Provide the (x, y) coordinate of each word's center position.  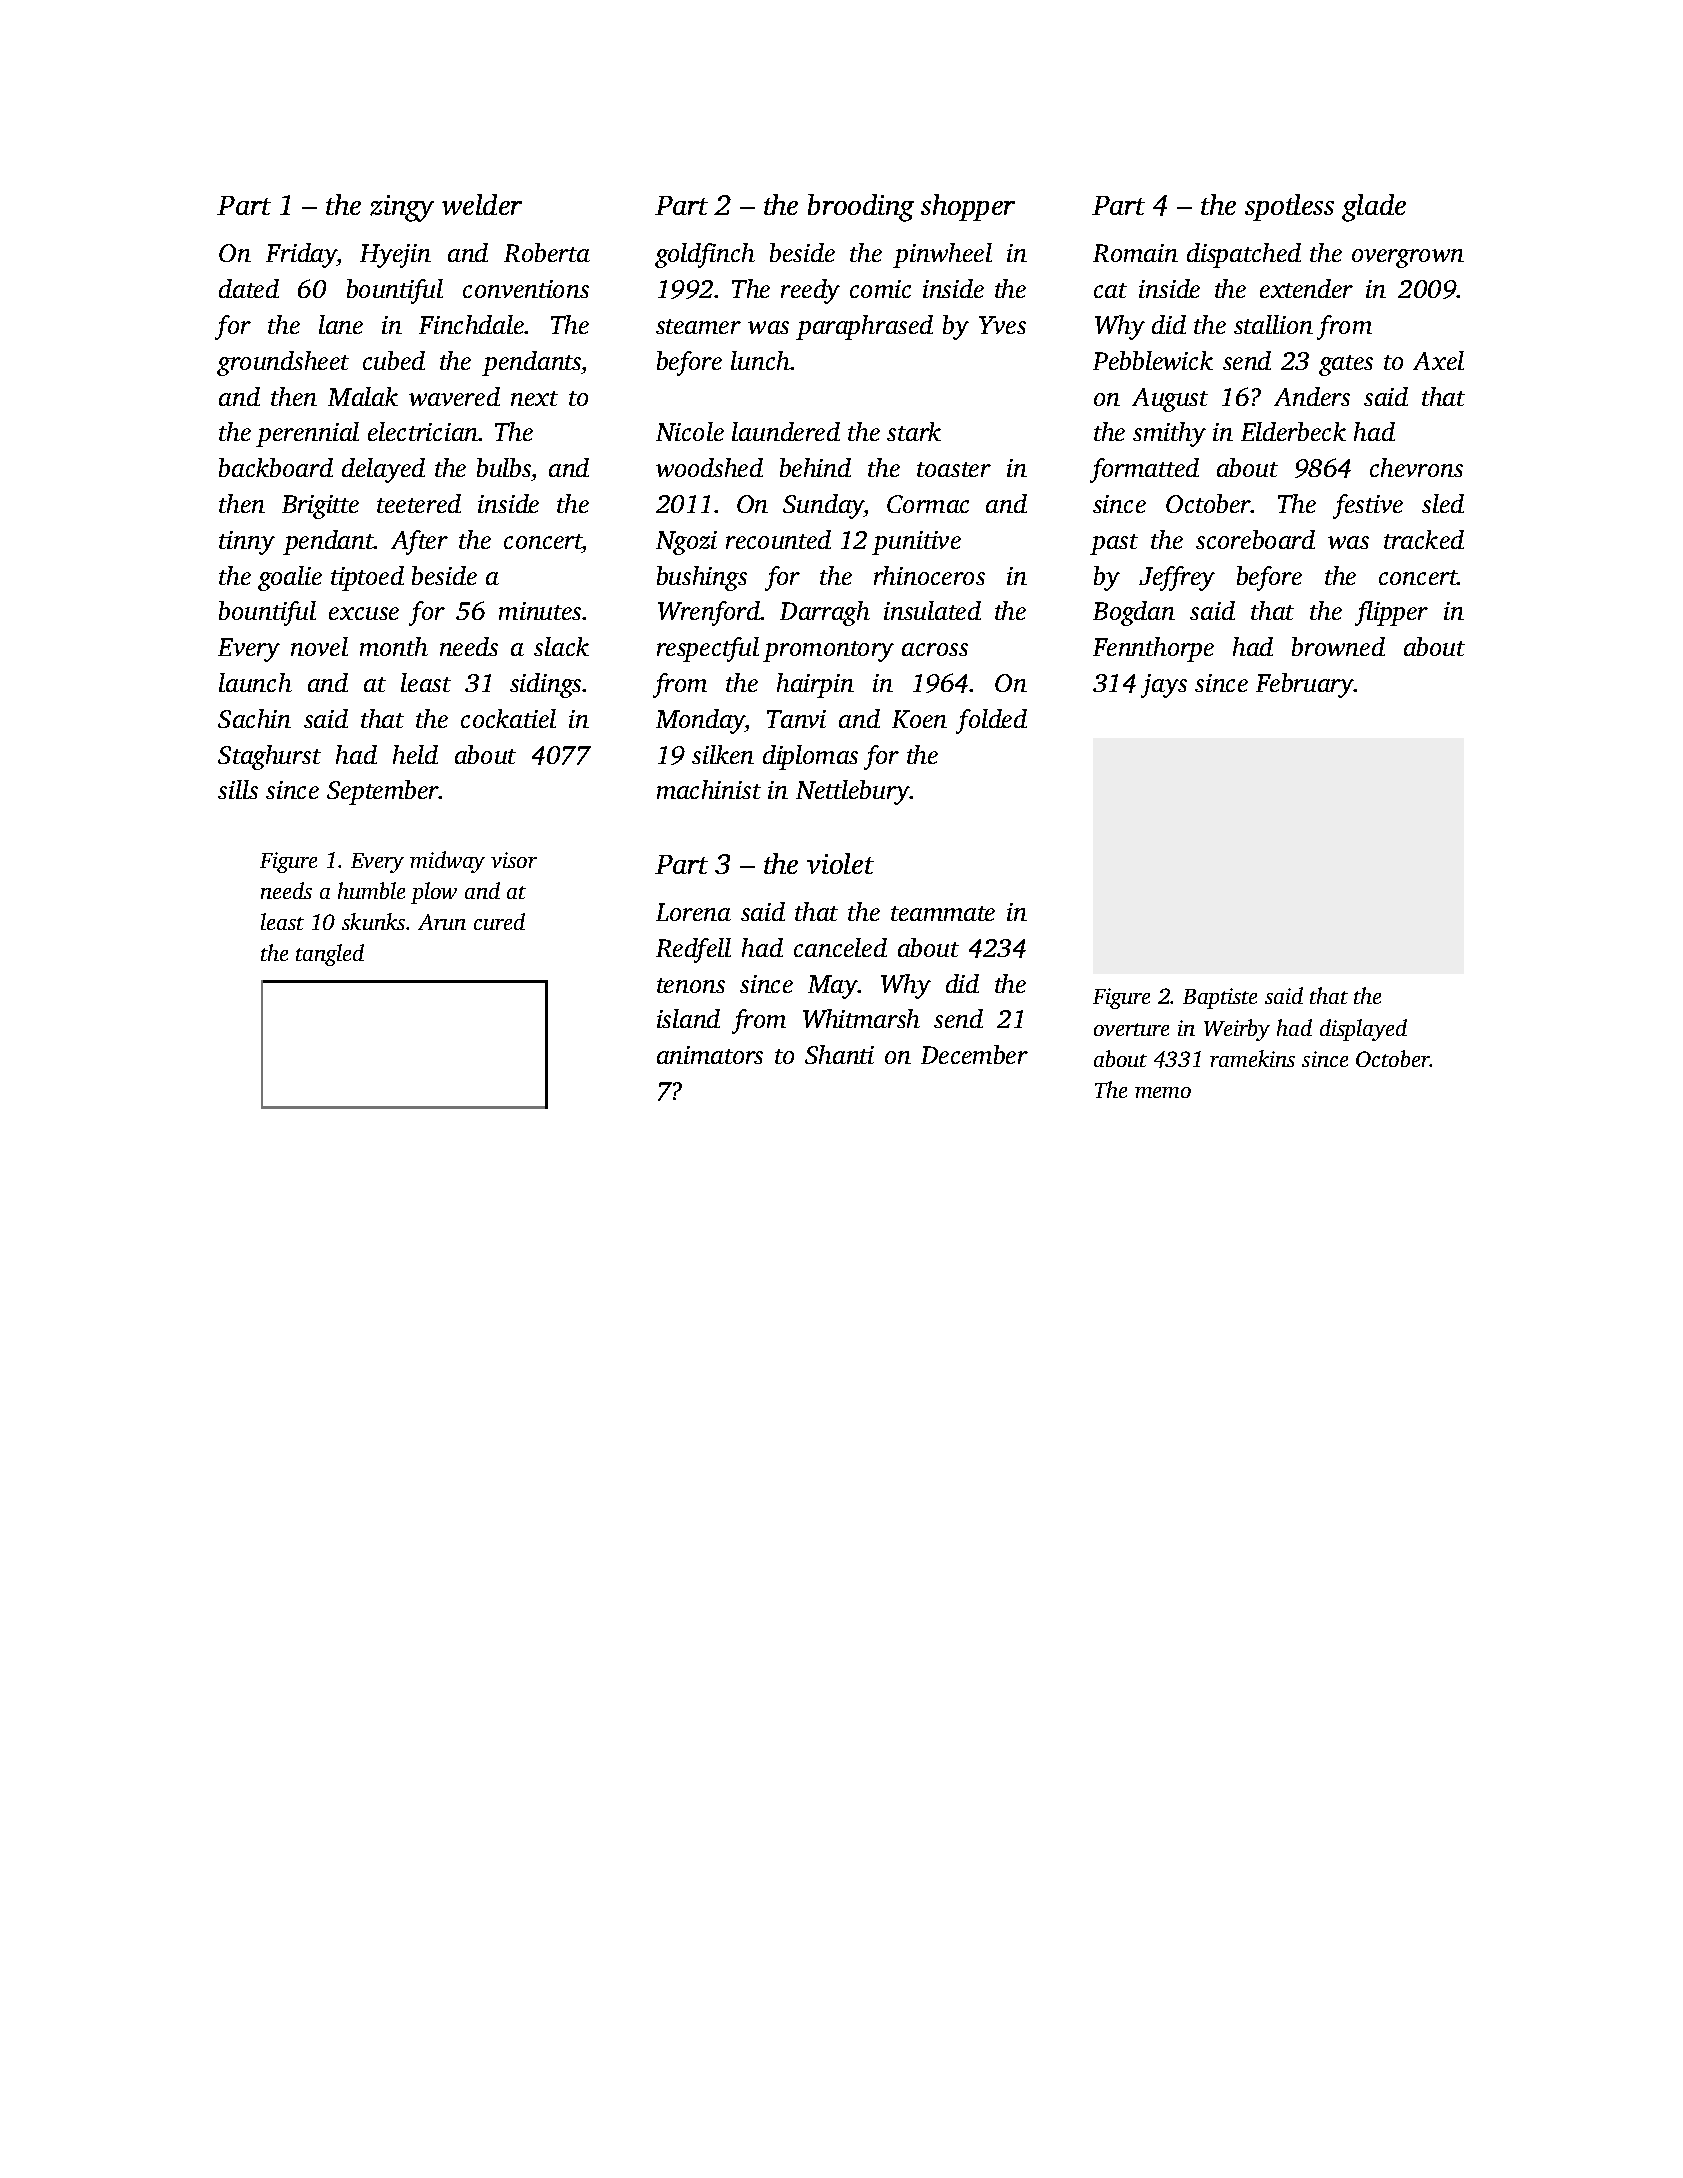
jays (1164, 686)
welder (482, 204)
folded (991, 721)
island (688, 1018)
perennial (307, 434)
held (415, 754)
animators (710, 1055)
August (1170, 400)
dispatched (1244, 255)
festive (1368, 506)
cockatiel (508, 718)
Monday (700, 721)
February (1305, 685)
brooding (861, 208)
